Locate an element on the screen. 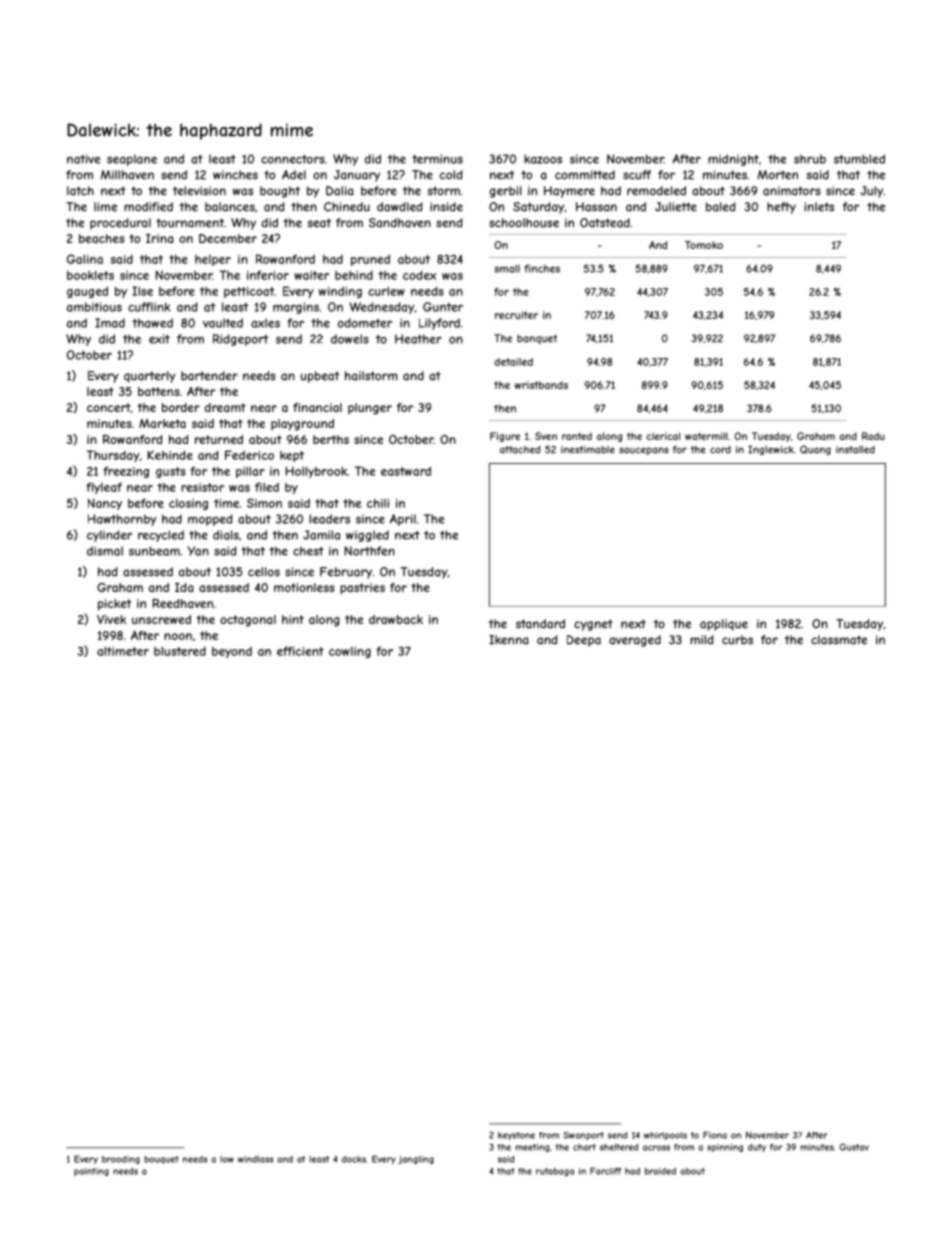  television is located at coordinates (199, 191).
